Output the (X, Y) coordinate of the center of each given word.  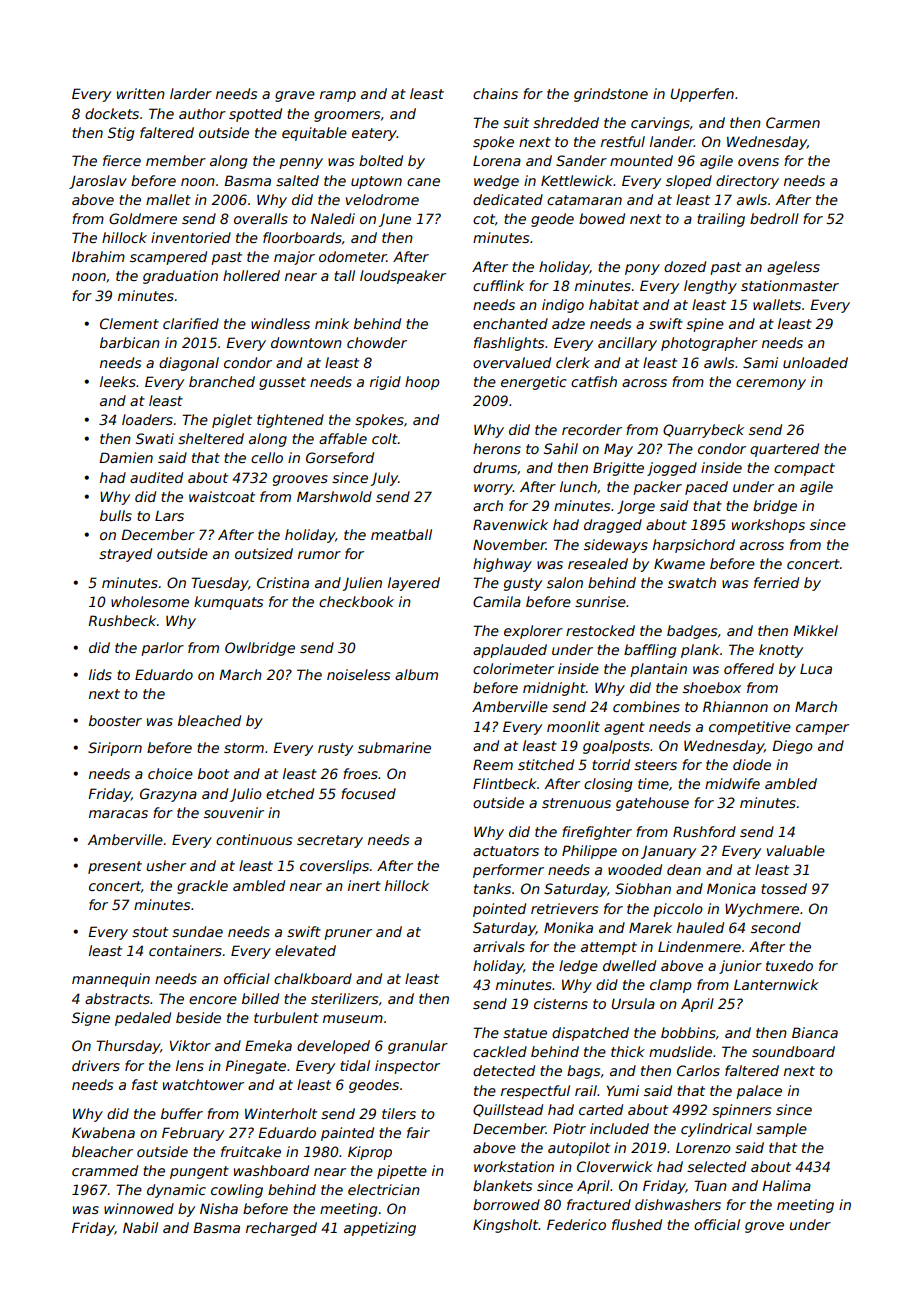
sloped (689, 182)
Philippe (589, 852)
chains (495, 93)
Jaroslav (98, 182)
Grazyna (168, 795)
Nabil (140, 1227)
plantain (658, 670)
